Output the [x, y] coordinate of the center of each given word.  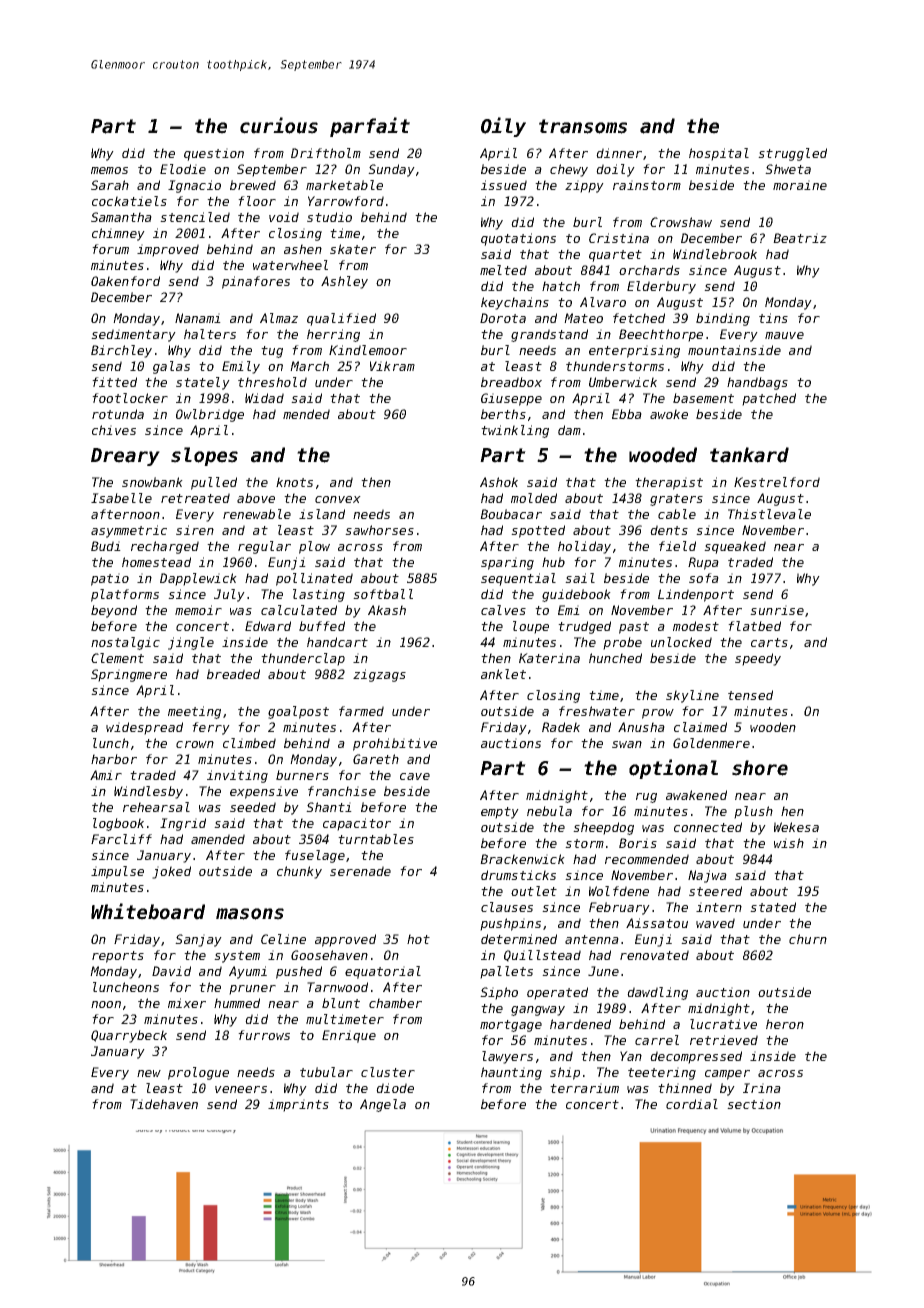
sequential [518, 579]
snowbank [152, 482]
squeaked [735, 547]
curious [279, 125]
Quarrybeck [129, 1036]
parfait [370, 127]
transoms [583, 126]
